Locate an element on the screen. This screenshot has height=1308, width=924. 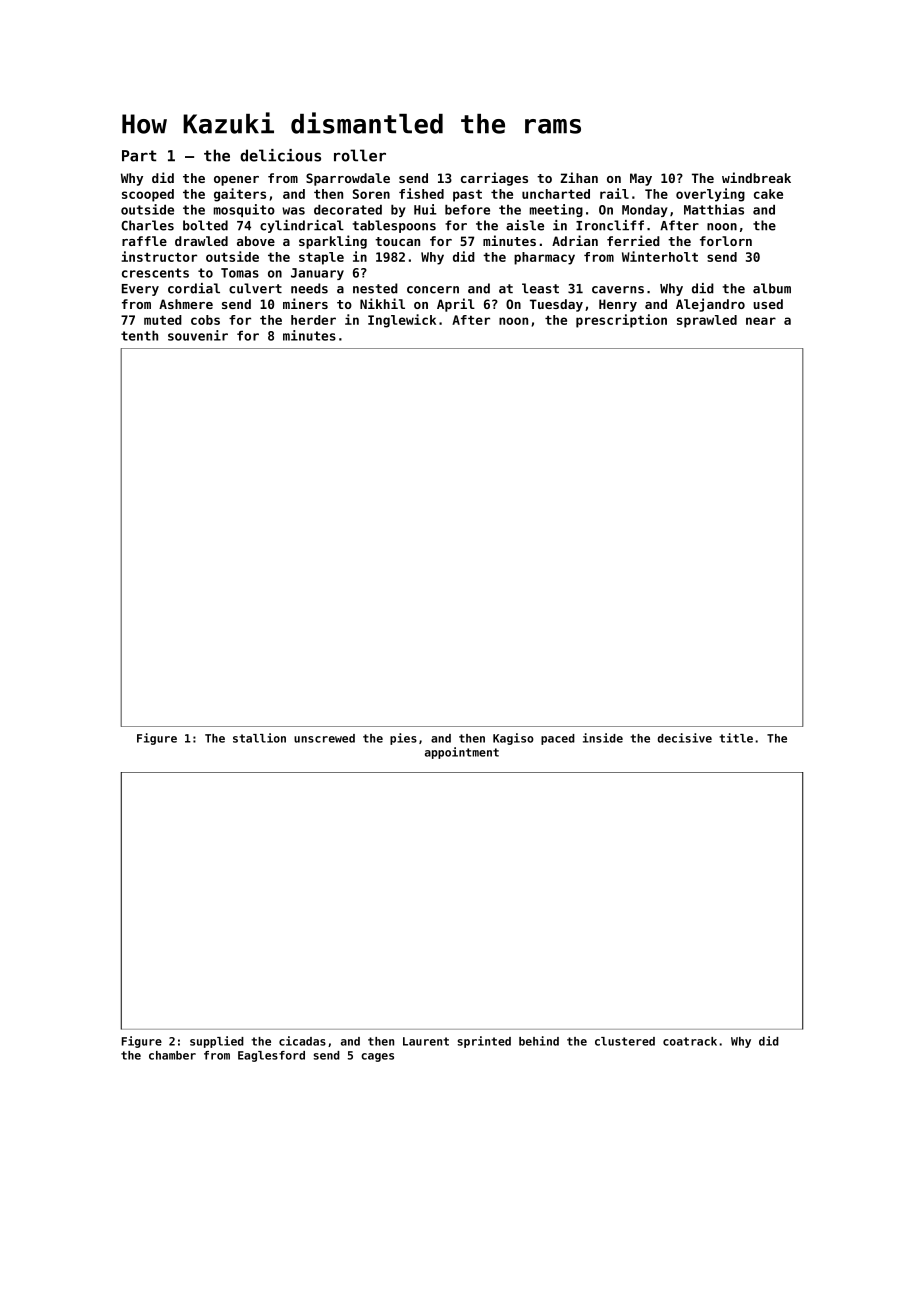
sprawled is located at coordinates (707, 321).
